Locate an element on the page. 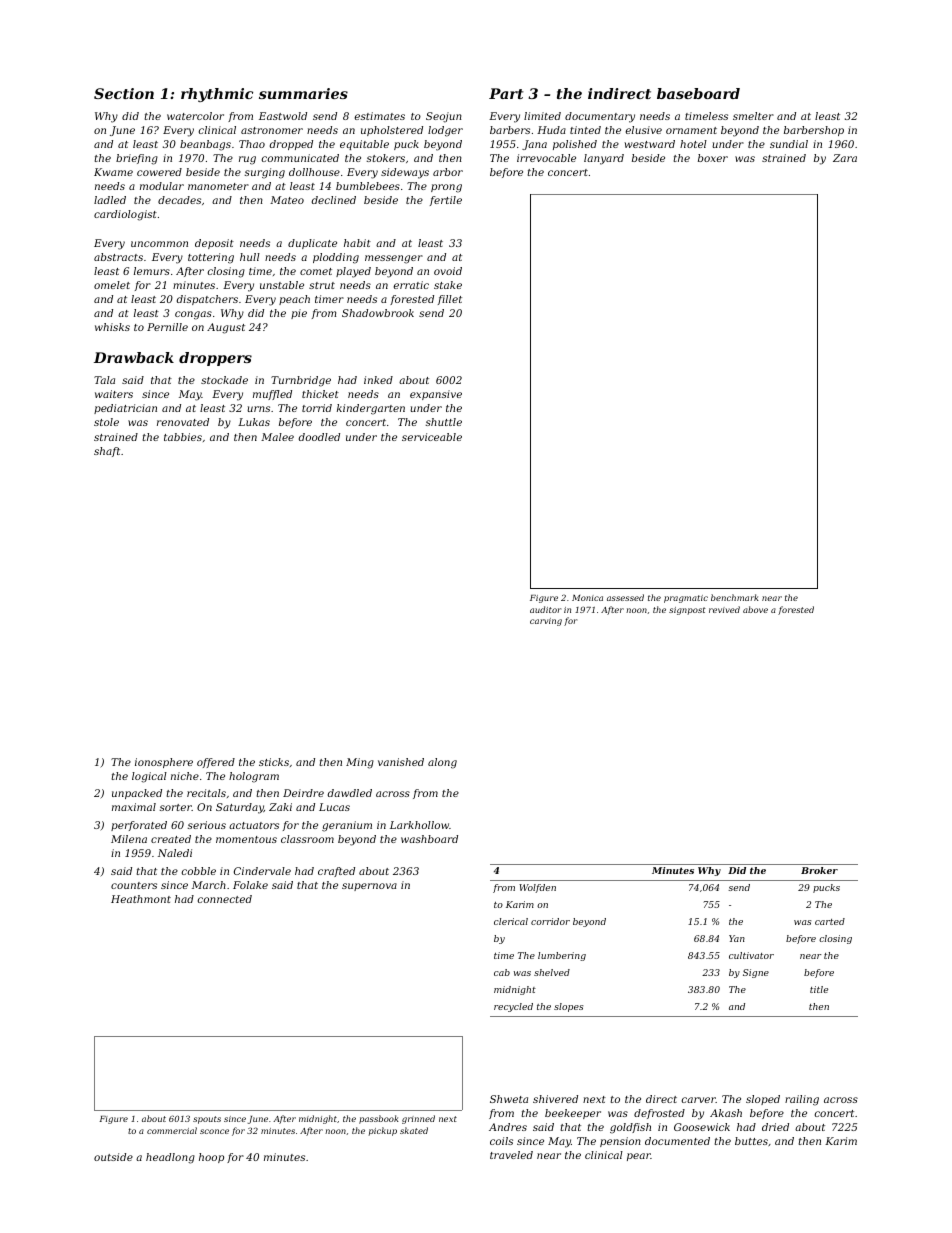  abstracts is located at coordinates (118, 257).
